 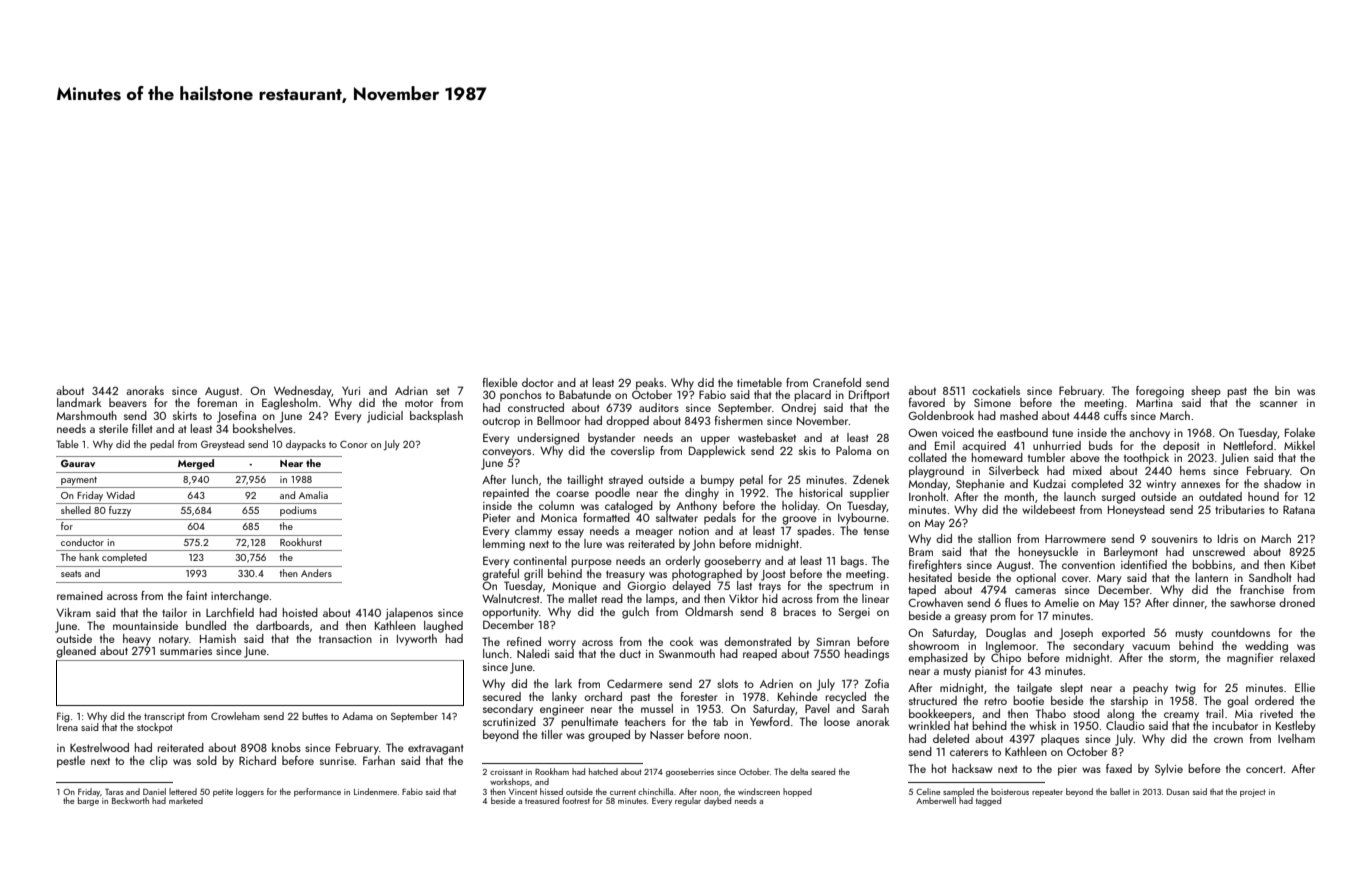 What do you see at coordinates (351, 391) in the page?
I see `Yuri` at bounding box center [351, 391].
